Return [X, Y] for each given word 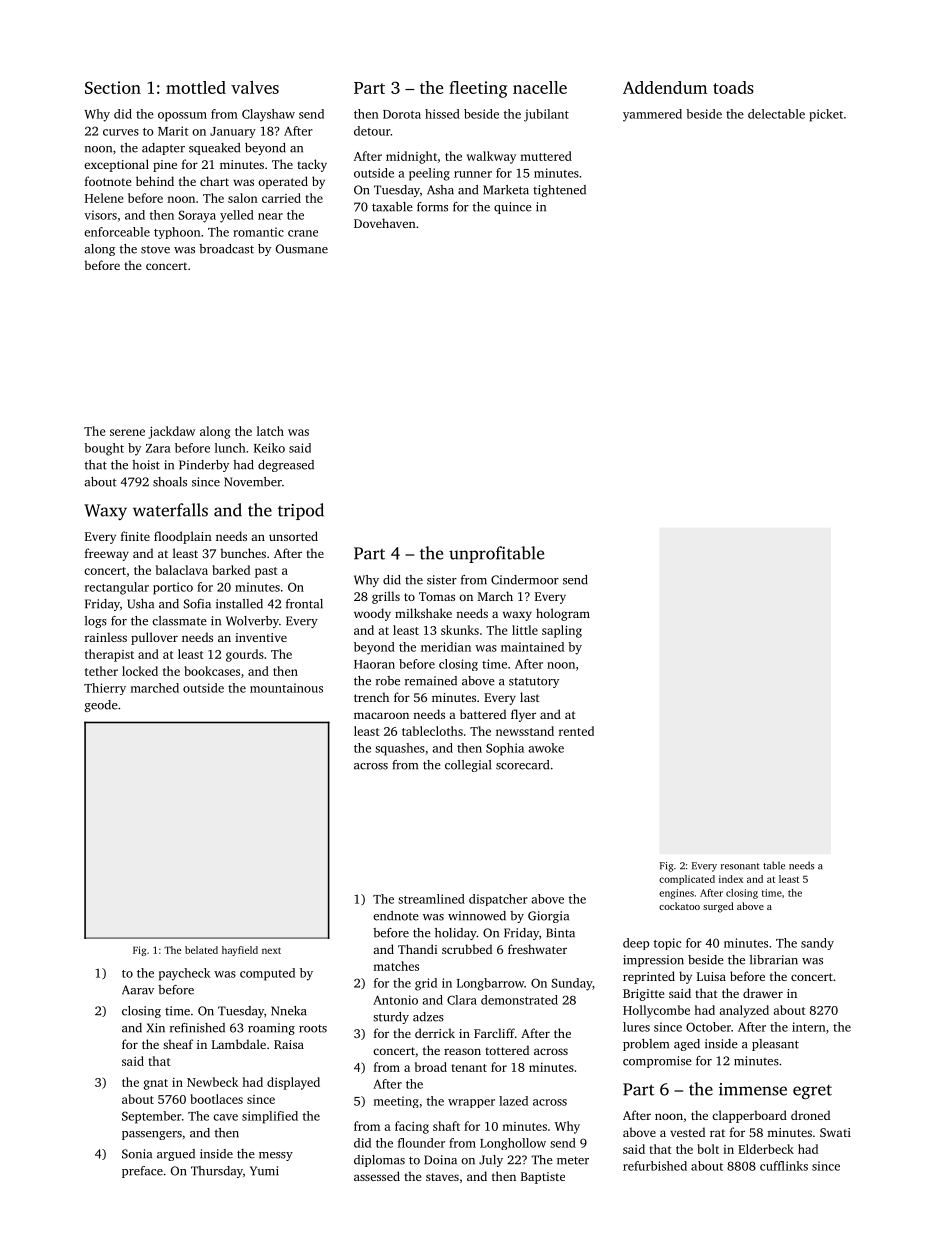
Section [113, 87]
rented [576, 731]
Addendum [665, 87]
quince [513, 208]
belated [201, 950]
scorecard [522, 765]
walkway [491, 157]
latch [270, 431]
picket [826, 115]
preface [142, 1172]
